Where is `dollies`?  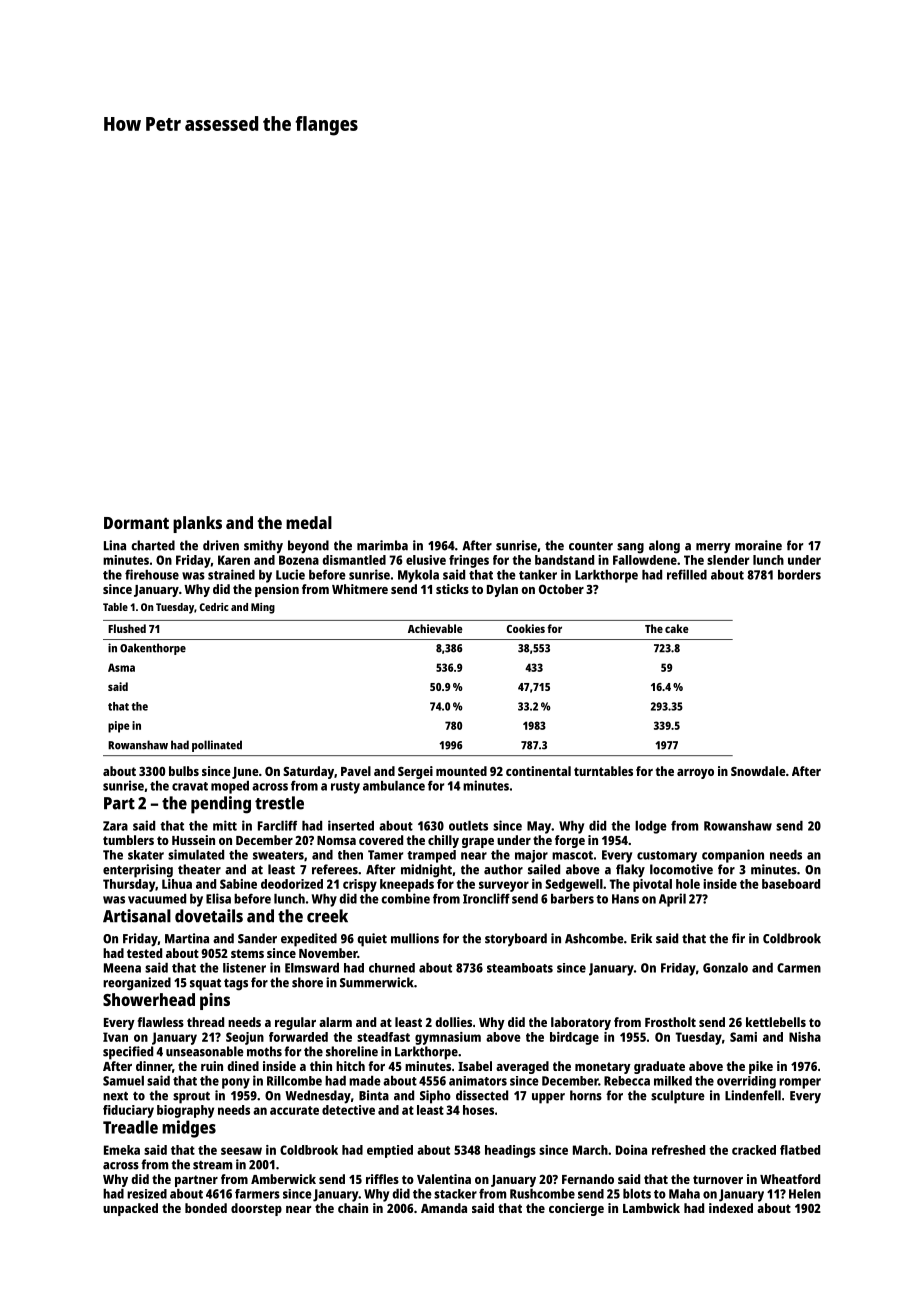 dollies is located at coordinates (453, 1022).
